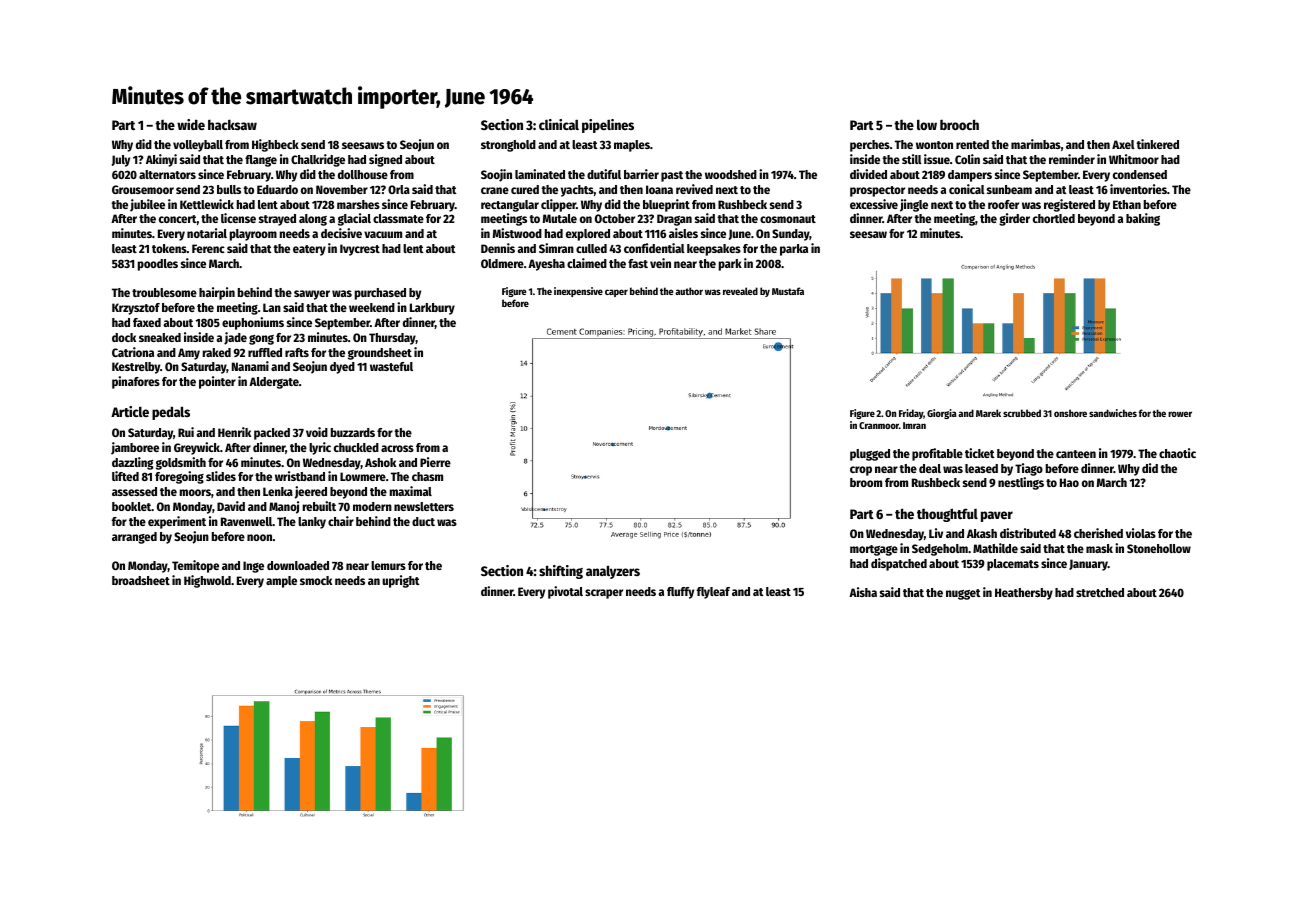 The width and height of the screenshot is (1308, 924). Describe the element at coordinates (1141, 533) in the screenshot. I see `violas` at that location.
